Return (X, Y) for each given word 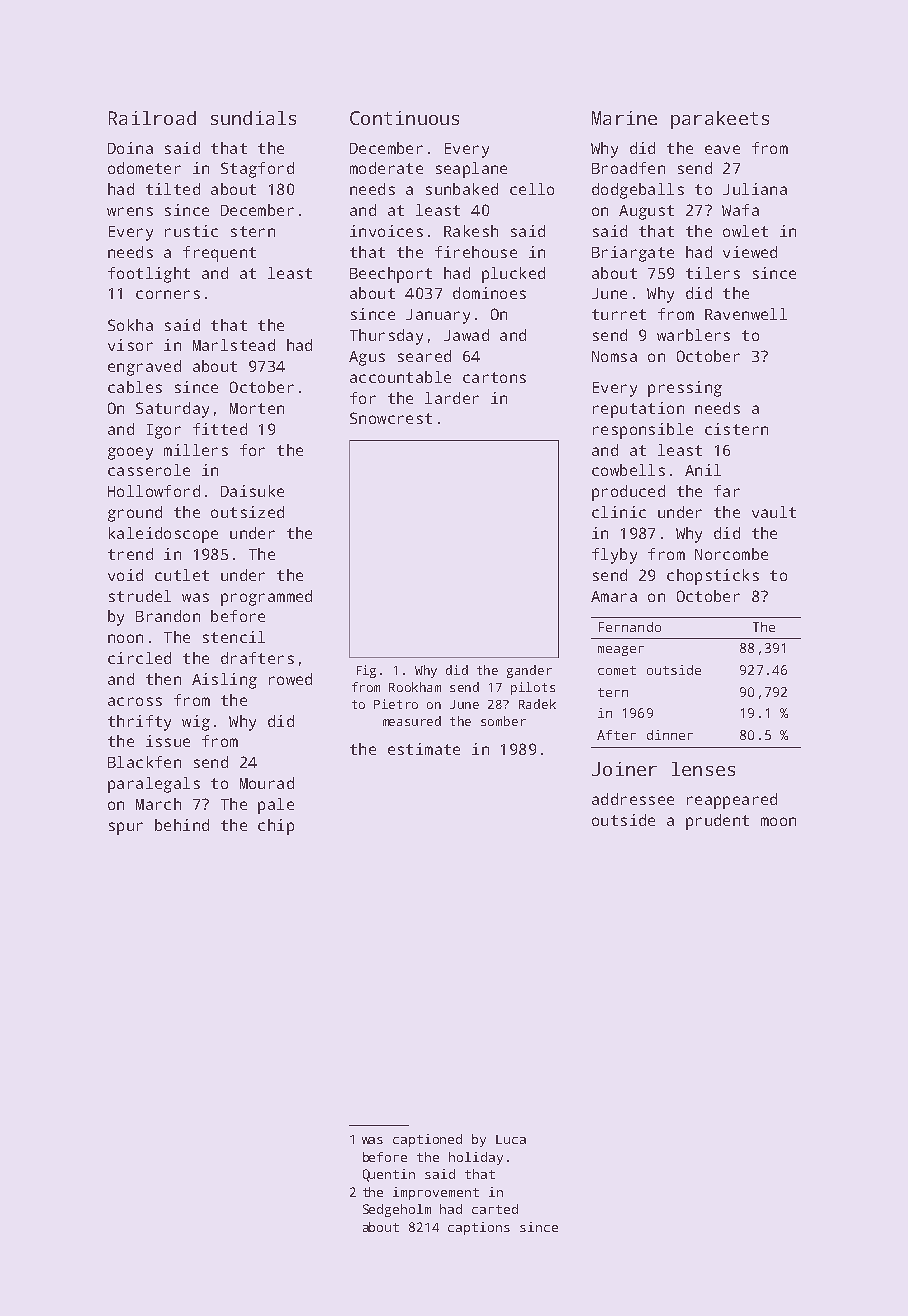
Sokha (130, 325)
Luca (511, 1139)
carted (495, 1209)
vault (774, 512)
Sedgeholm (397, 1210)
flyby (614, 556)
